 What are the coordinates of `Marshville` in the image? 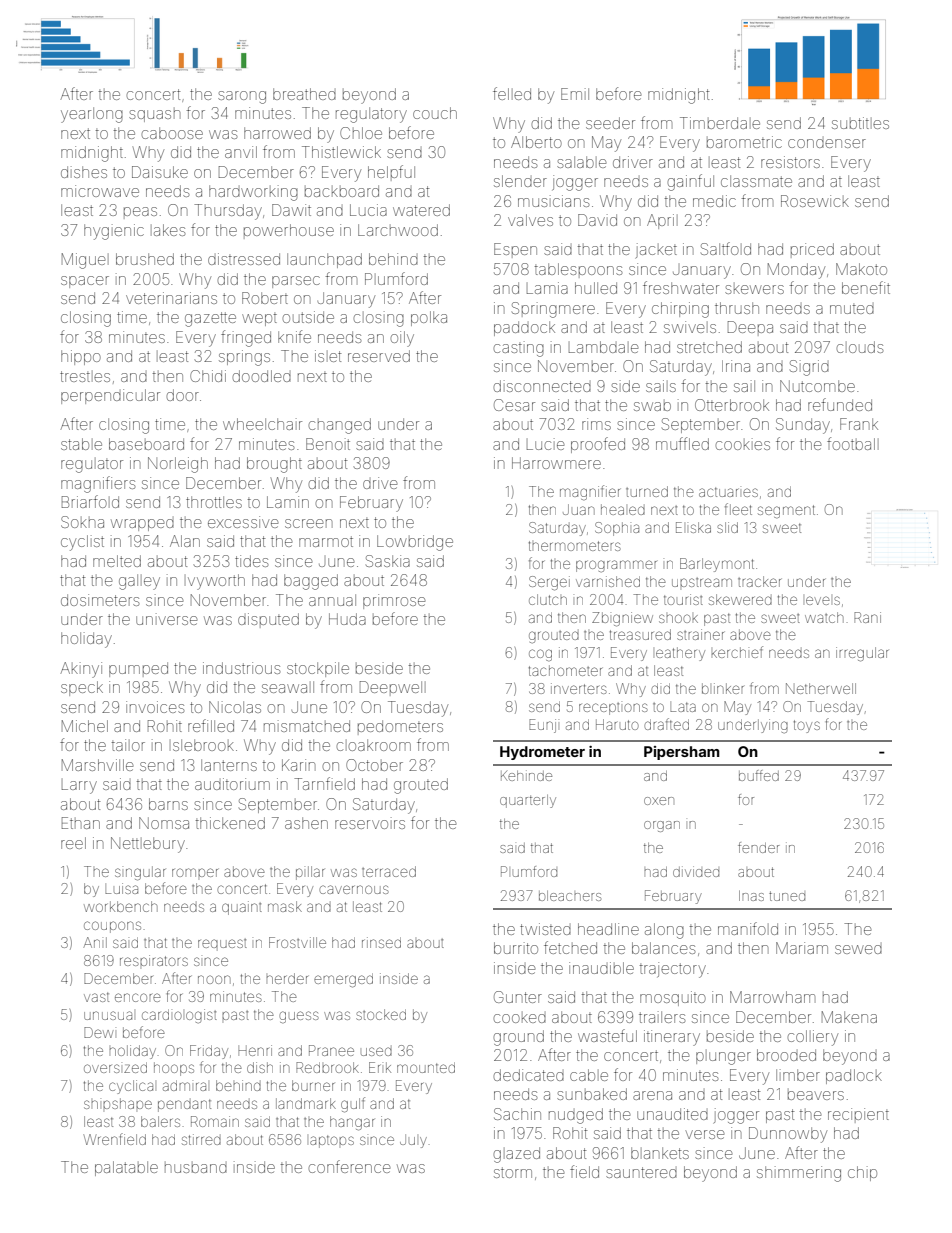 It's located at (97, 765).
